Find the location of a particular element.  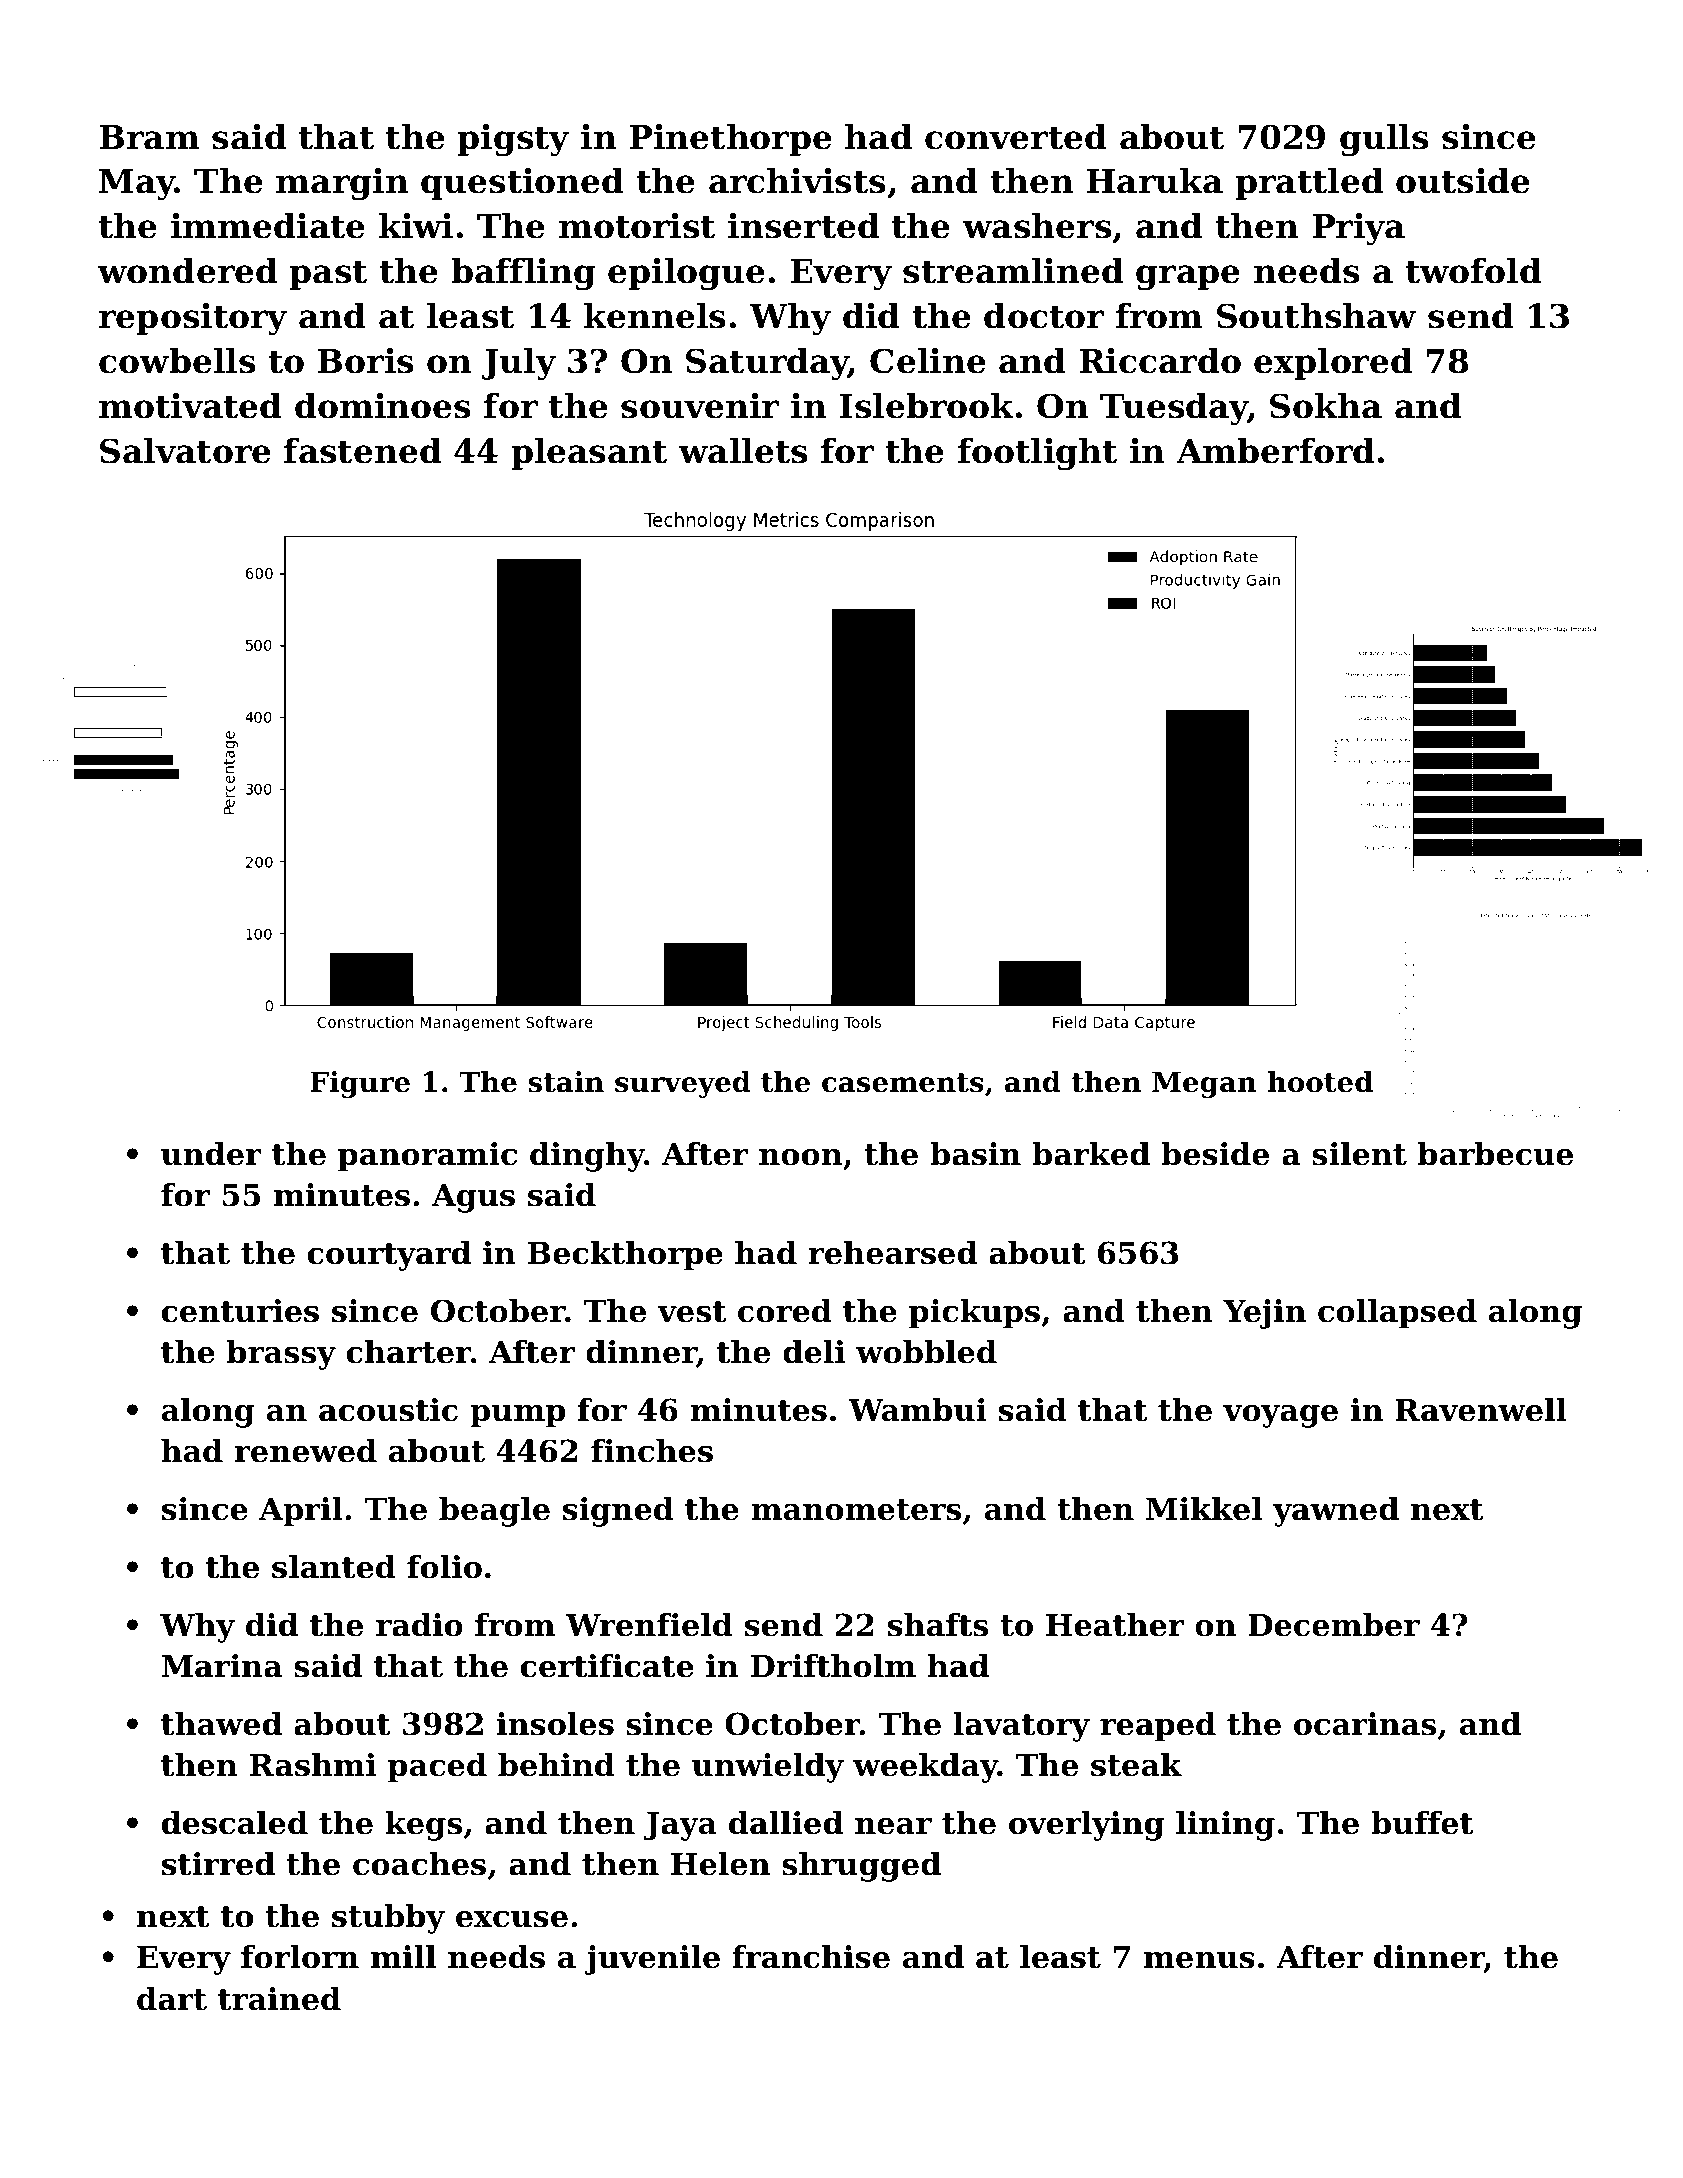

cowbells is located at coordinates (177, 361).
